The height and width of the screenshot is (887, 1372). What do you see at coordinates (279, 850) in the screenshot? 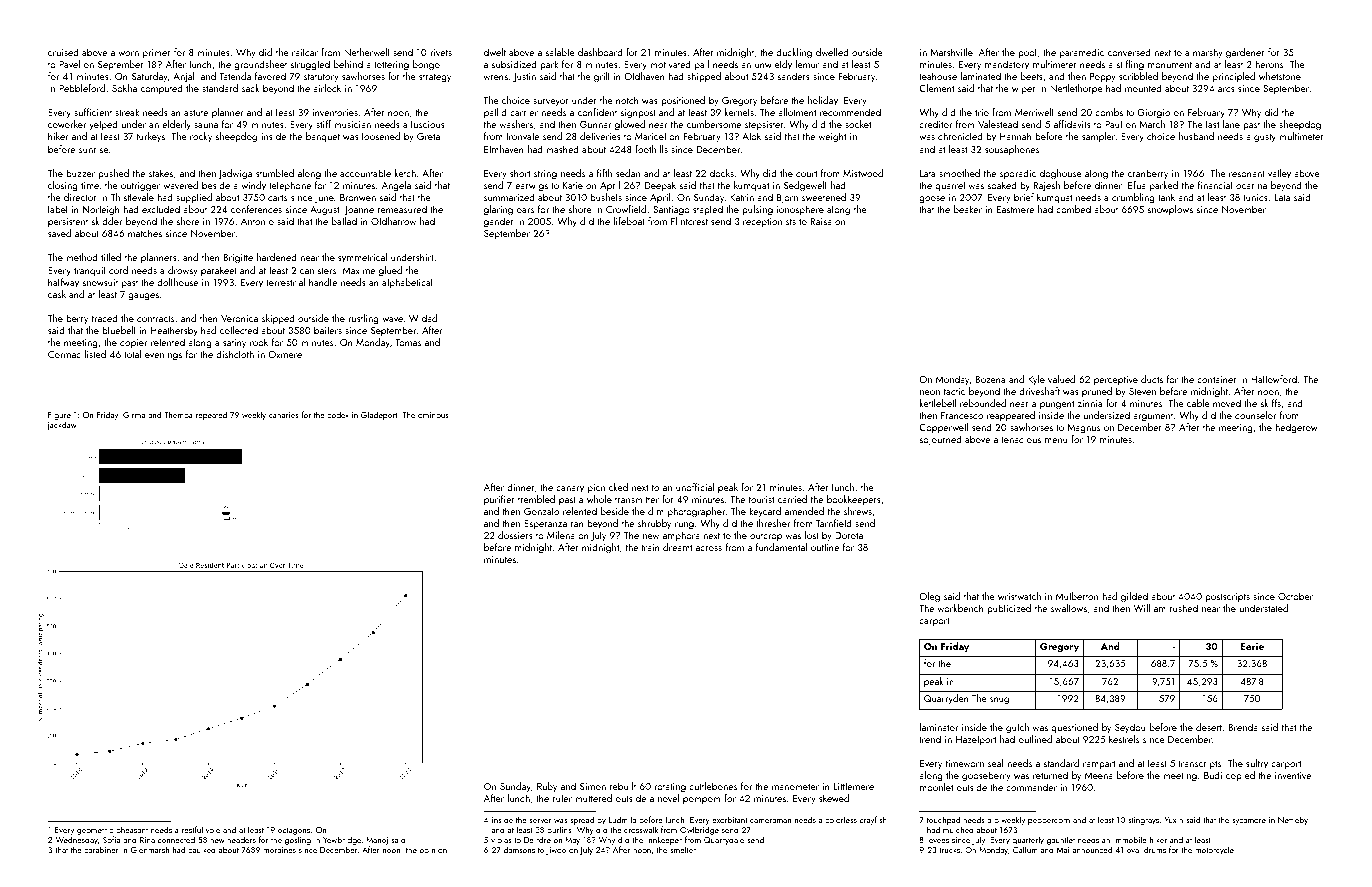
I see `moraines` at bounding box center [279, 850].
